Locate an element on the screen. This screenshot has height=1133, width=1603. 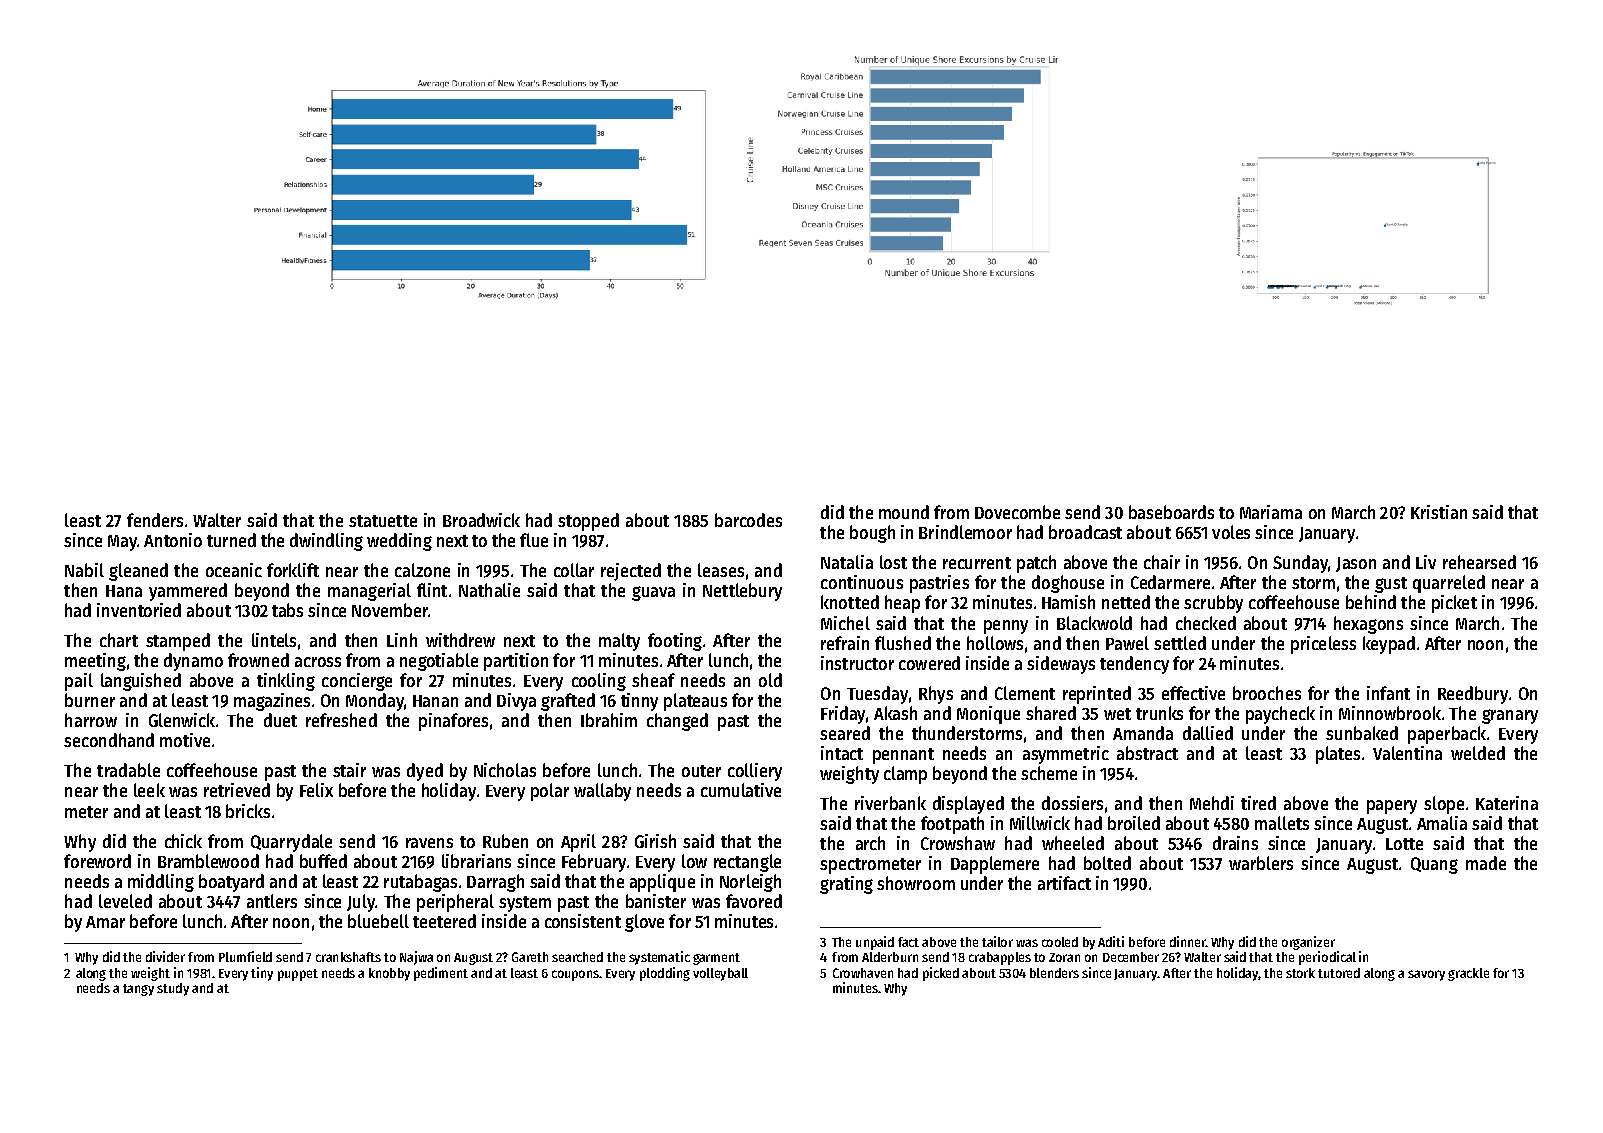
meeting is located at coordinates (95, 662).
